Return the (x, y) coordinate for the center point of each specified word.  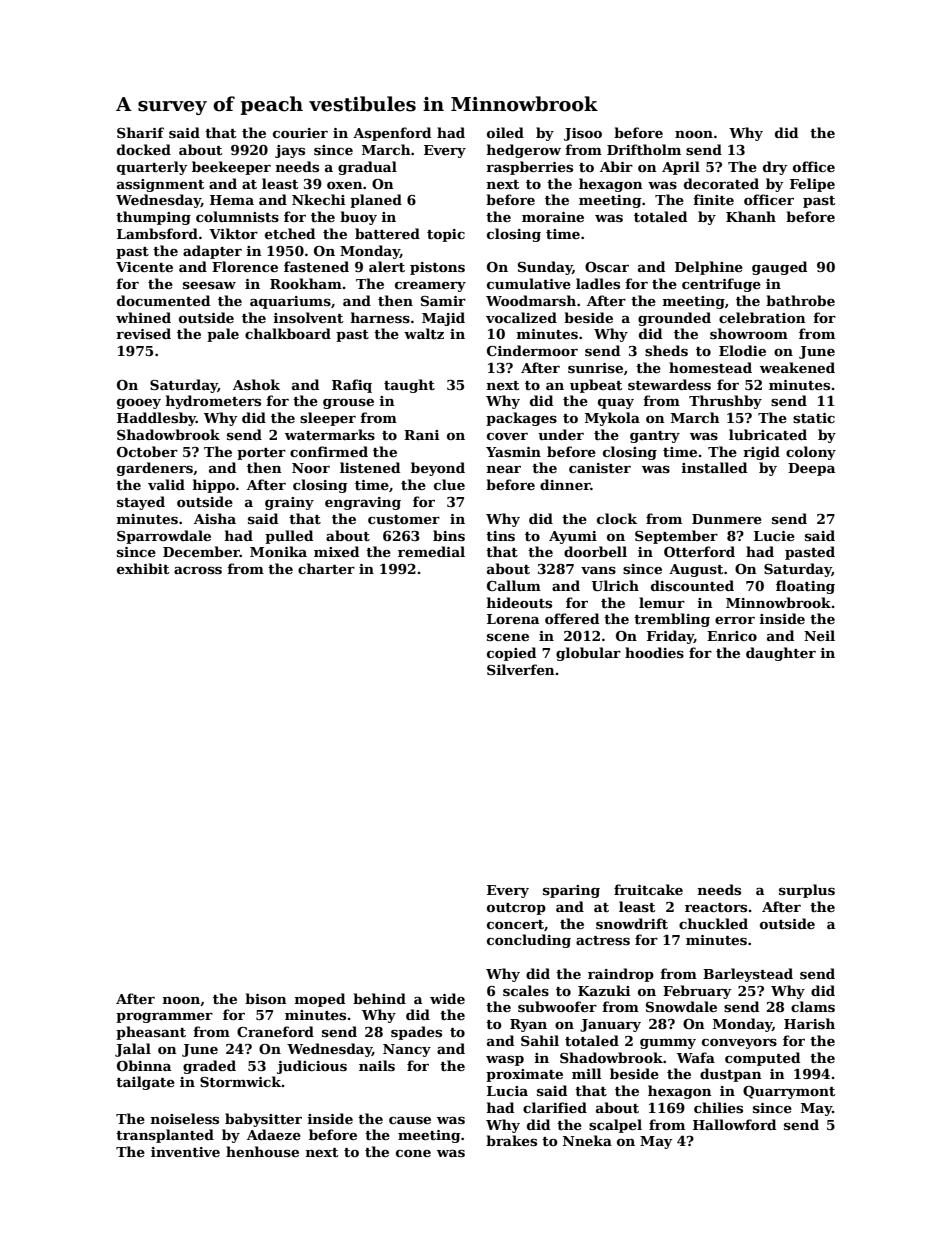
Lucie (774, 536)
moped (320, 1000)
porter (261, 454)
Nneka (587, 1140)
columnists (237, 216)
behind (379, 998)
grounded (674, 319)
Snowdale (681, 1006)
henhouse (262, 1151)
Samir (443, 301)
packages (521, 419)
